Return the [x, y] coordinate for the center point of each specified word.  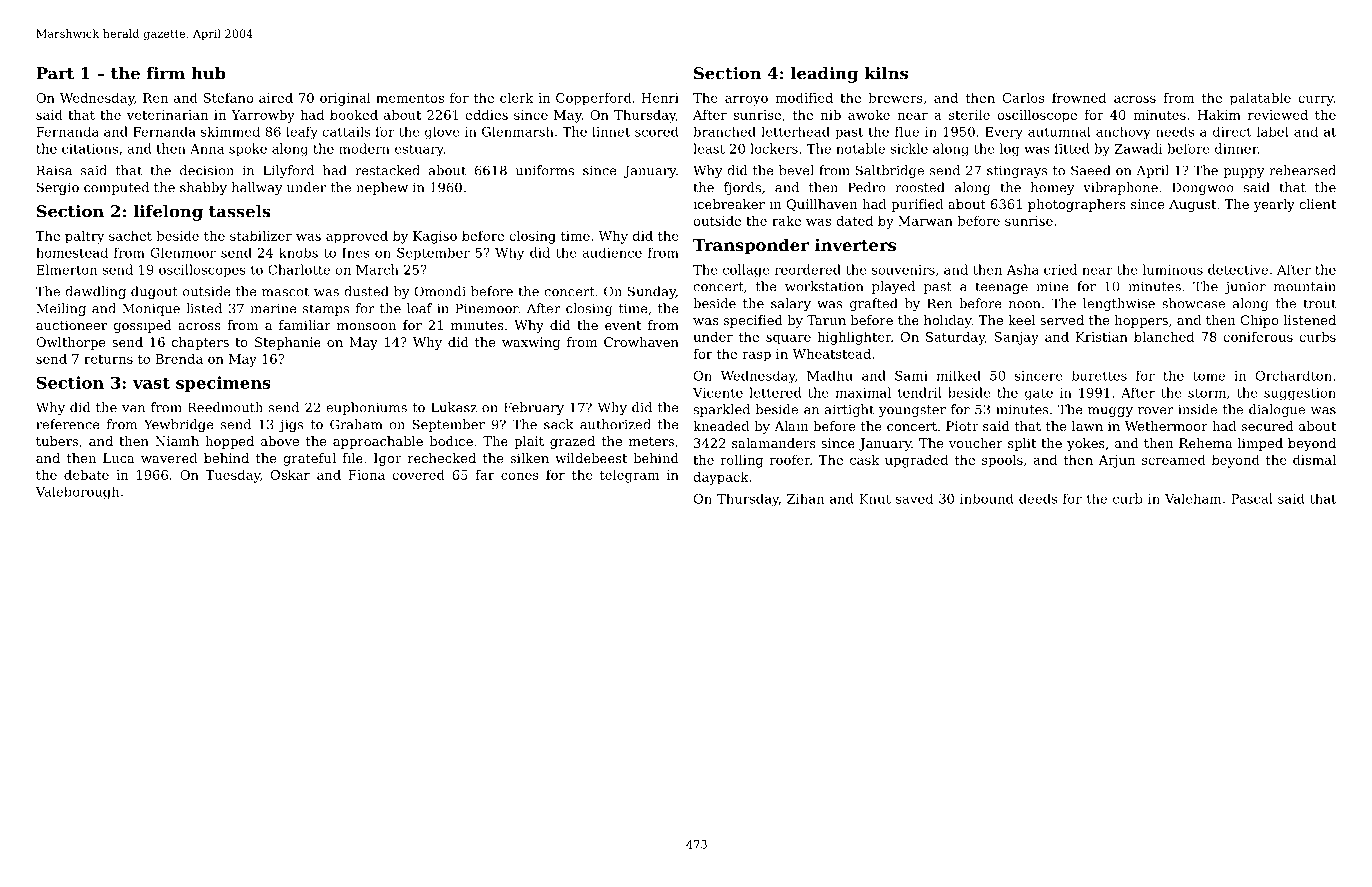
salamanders [773, 443]
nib [831, 114]
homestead [72, 253]
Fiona [366, 475]
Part [55, 73]
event [623, 325]
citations [90, 149]
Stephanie [288, 343]
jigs [291, 425]
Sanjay [1017, 338]
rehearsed [1302, 170]
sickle [909, 148]
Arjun [1117, 461]
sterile [969, 115]
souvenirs [903, 270]
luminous [1173, 269]
